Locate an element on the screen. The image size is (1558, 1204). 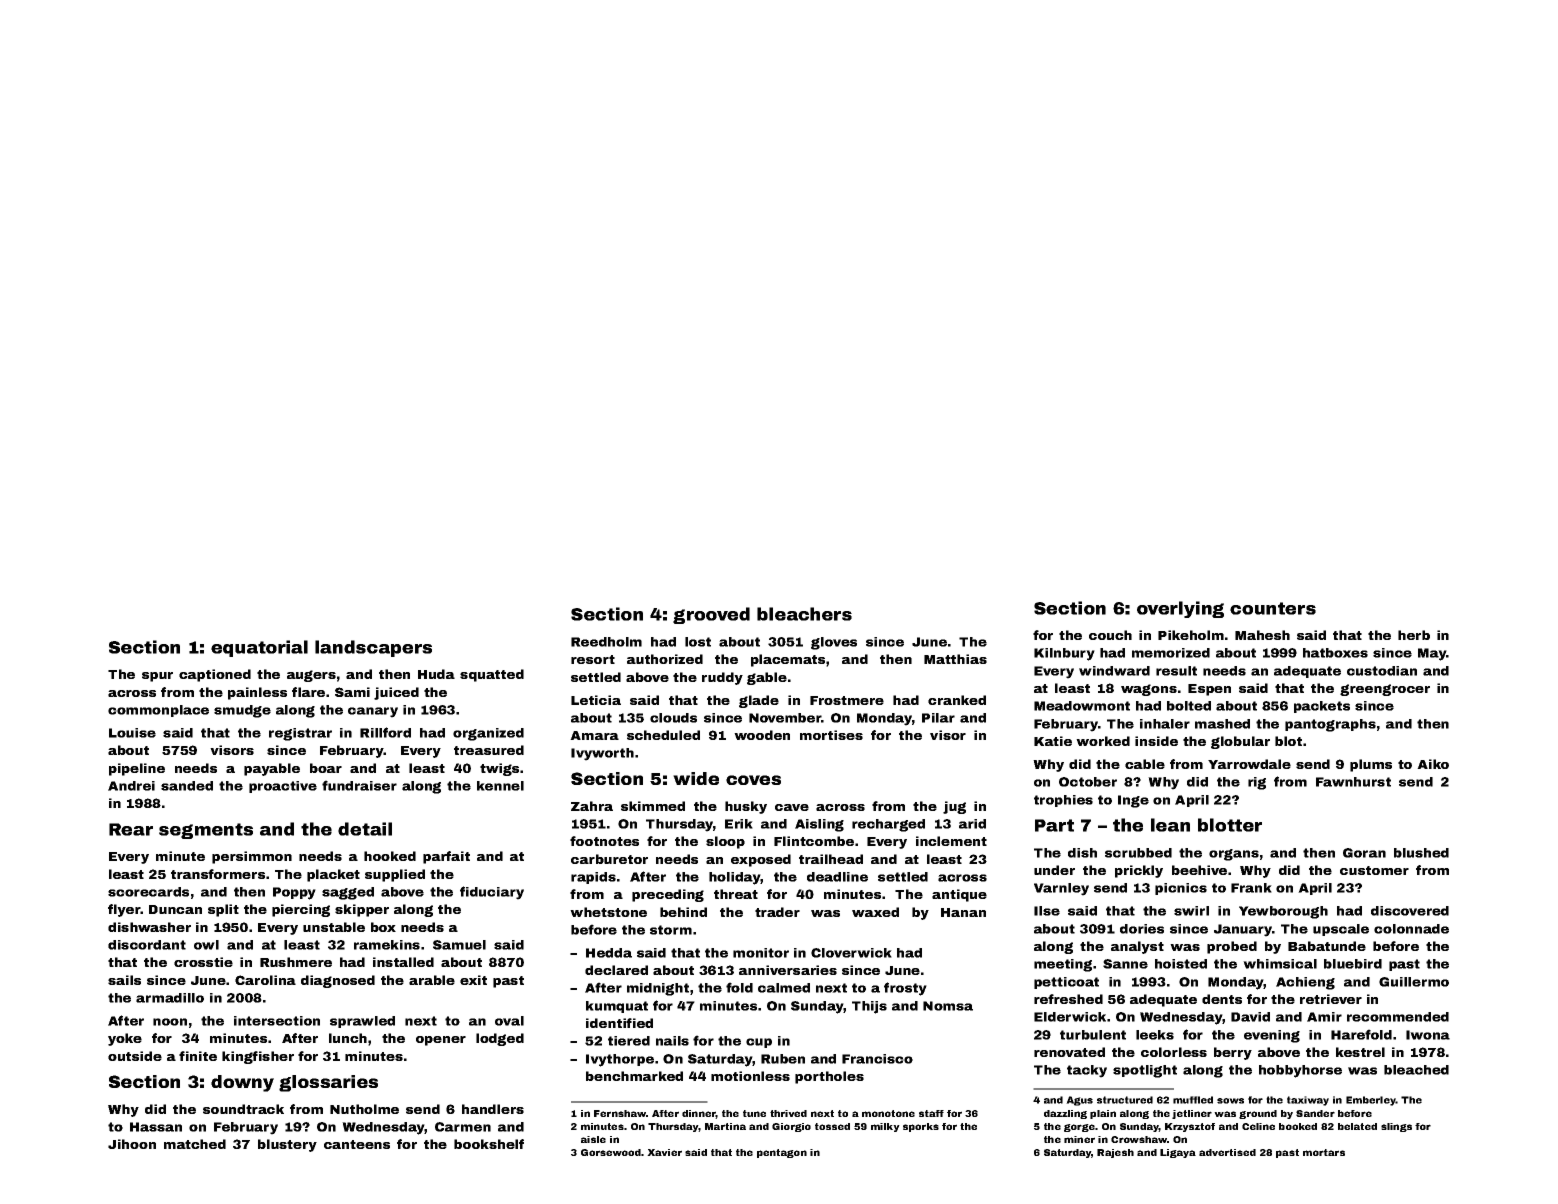
canteens is located at coordinates (357, 1144).
